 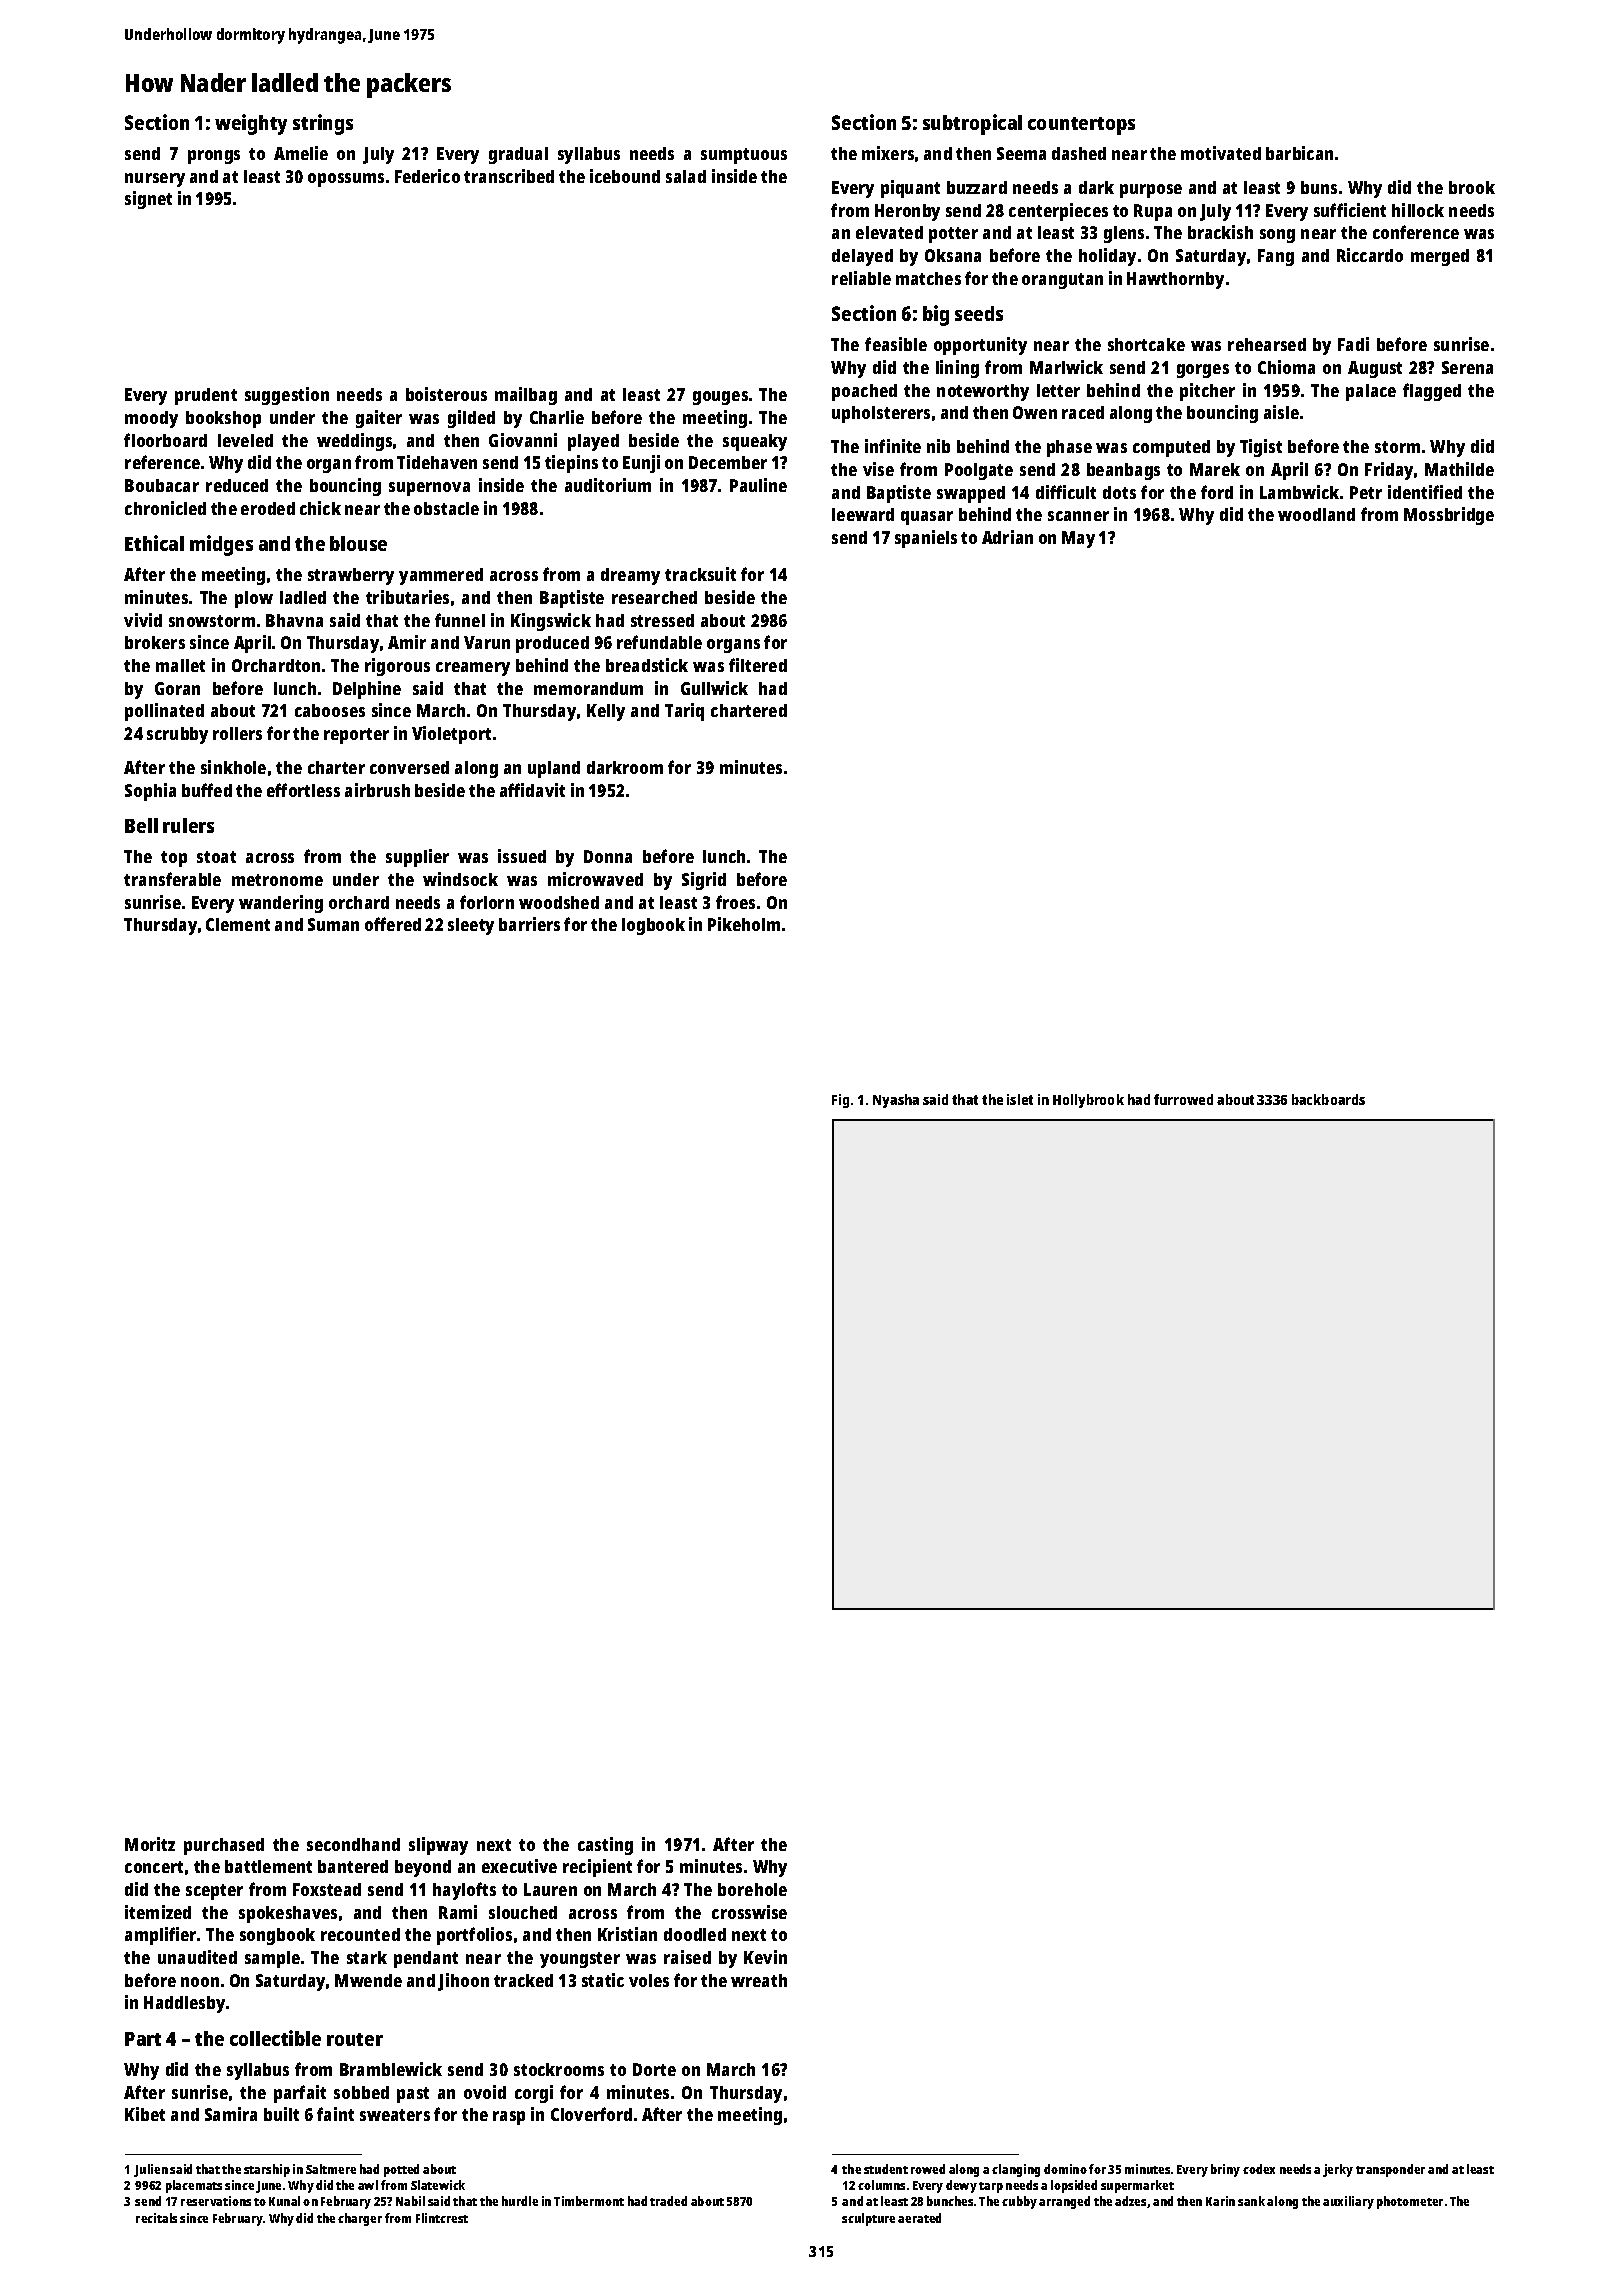 I want to click on May, so click(x=1078, y=539).
